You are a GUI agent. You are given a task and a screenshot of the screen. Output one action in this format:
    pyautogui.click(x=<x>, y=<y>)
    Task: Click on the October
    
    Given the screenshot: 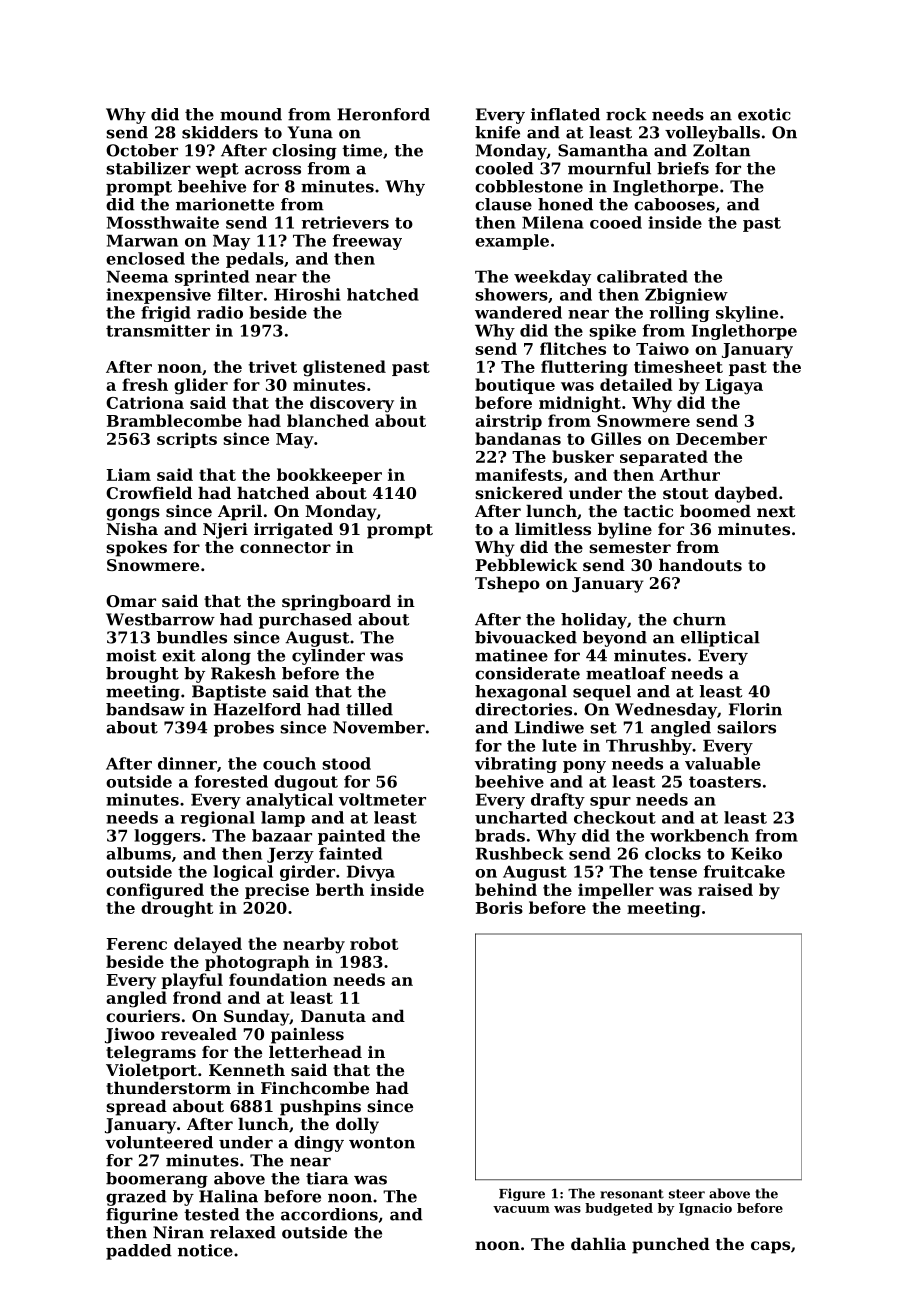 What is the action you would take?
    pyautogui.click(x=142, y=150)
